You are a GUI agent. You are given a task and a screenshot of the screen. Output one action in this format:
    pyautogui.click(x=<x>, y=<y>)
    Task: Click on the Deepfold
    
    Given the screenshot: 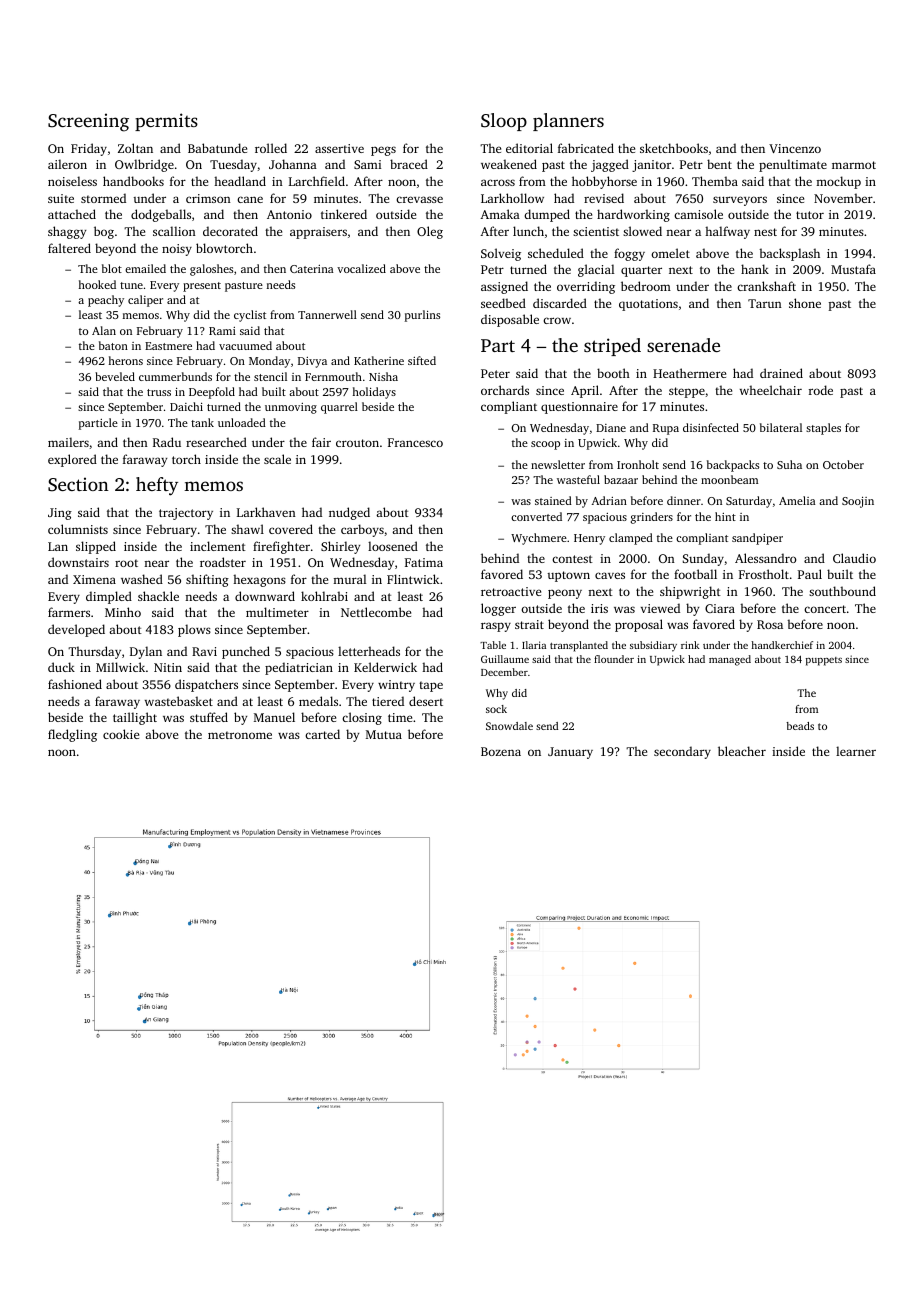 What is the action you would take?
    pyautogui.click(x=212, y=393)
